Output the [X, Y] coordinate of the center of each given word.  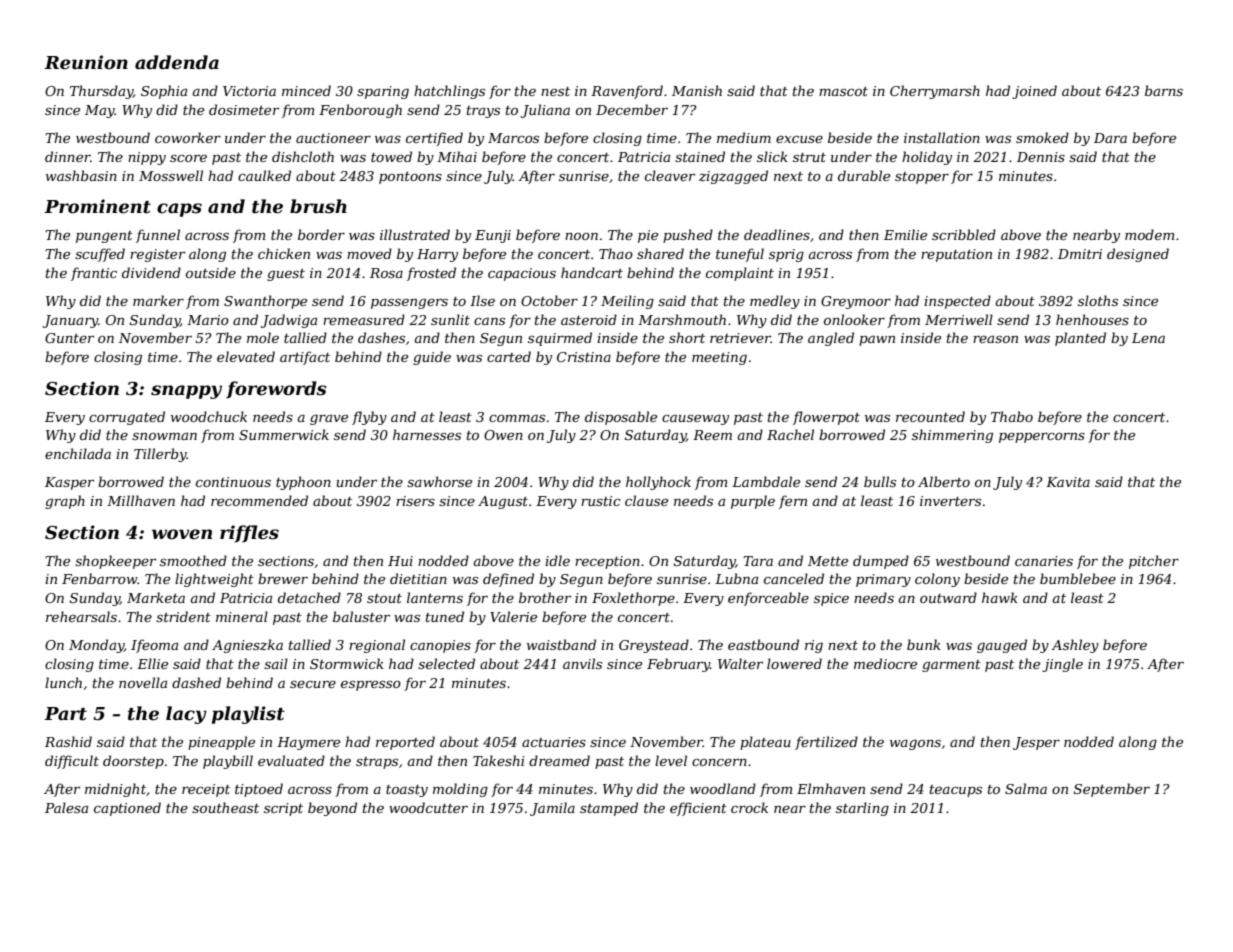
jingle [1062, 665]
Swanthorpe [265, 302]
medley [775, 302]
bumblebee [1078, 578]
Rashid [68, 741]
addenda [177, 62]
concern [719, 762]
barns [1164, 90]
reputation [956, 255]
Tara [758, 561]
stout [384, 598]
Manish [697, 90]
